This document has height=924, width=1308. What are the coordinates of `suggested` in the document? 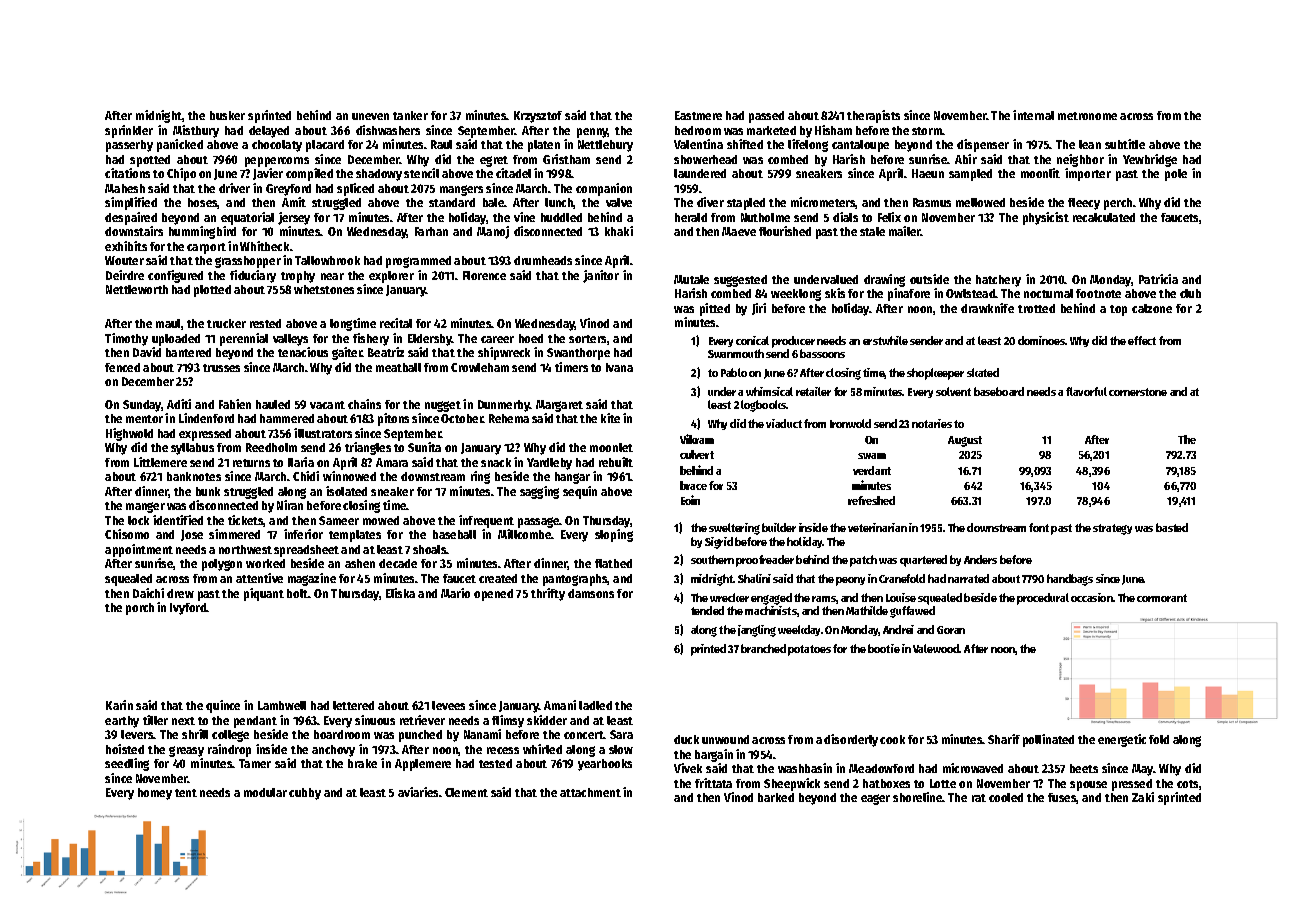 It's located at (740, 281).
